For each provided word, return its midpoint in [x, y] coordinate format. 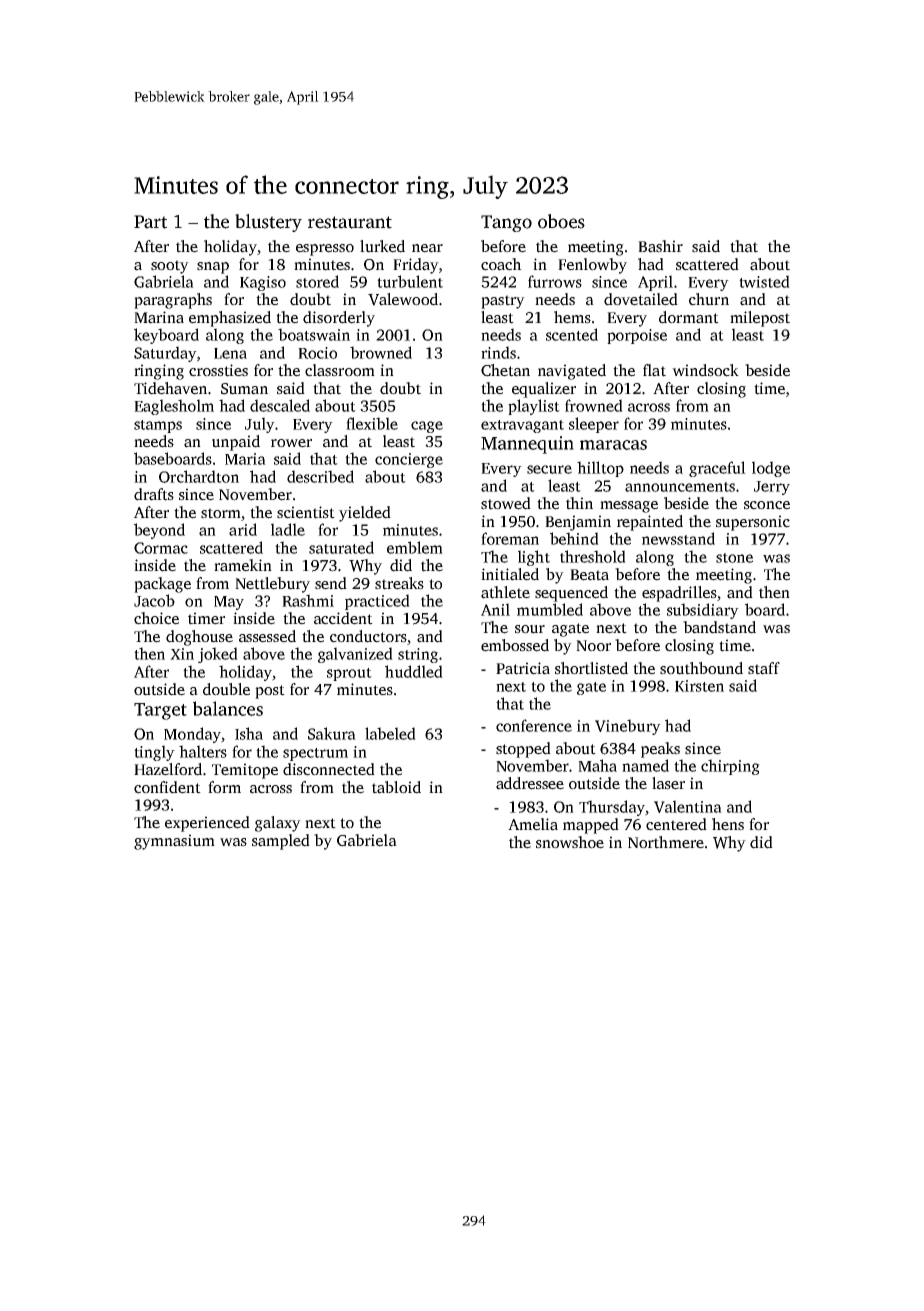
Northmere [666, 842]
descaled [280, 405]
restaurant [350, 222]
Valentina [688, 806]
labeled [390, 733]
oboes [561, 221]
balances [228, 708]
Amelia [533, 824]
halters [203, 751]
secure [549, 469]
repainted [650, 523]
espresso [325, 250]
